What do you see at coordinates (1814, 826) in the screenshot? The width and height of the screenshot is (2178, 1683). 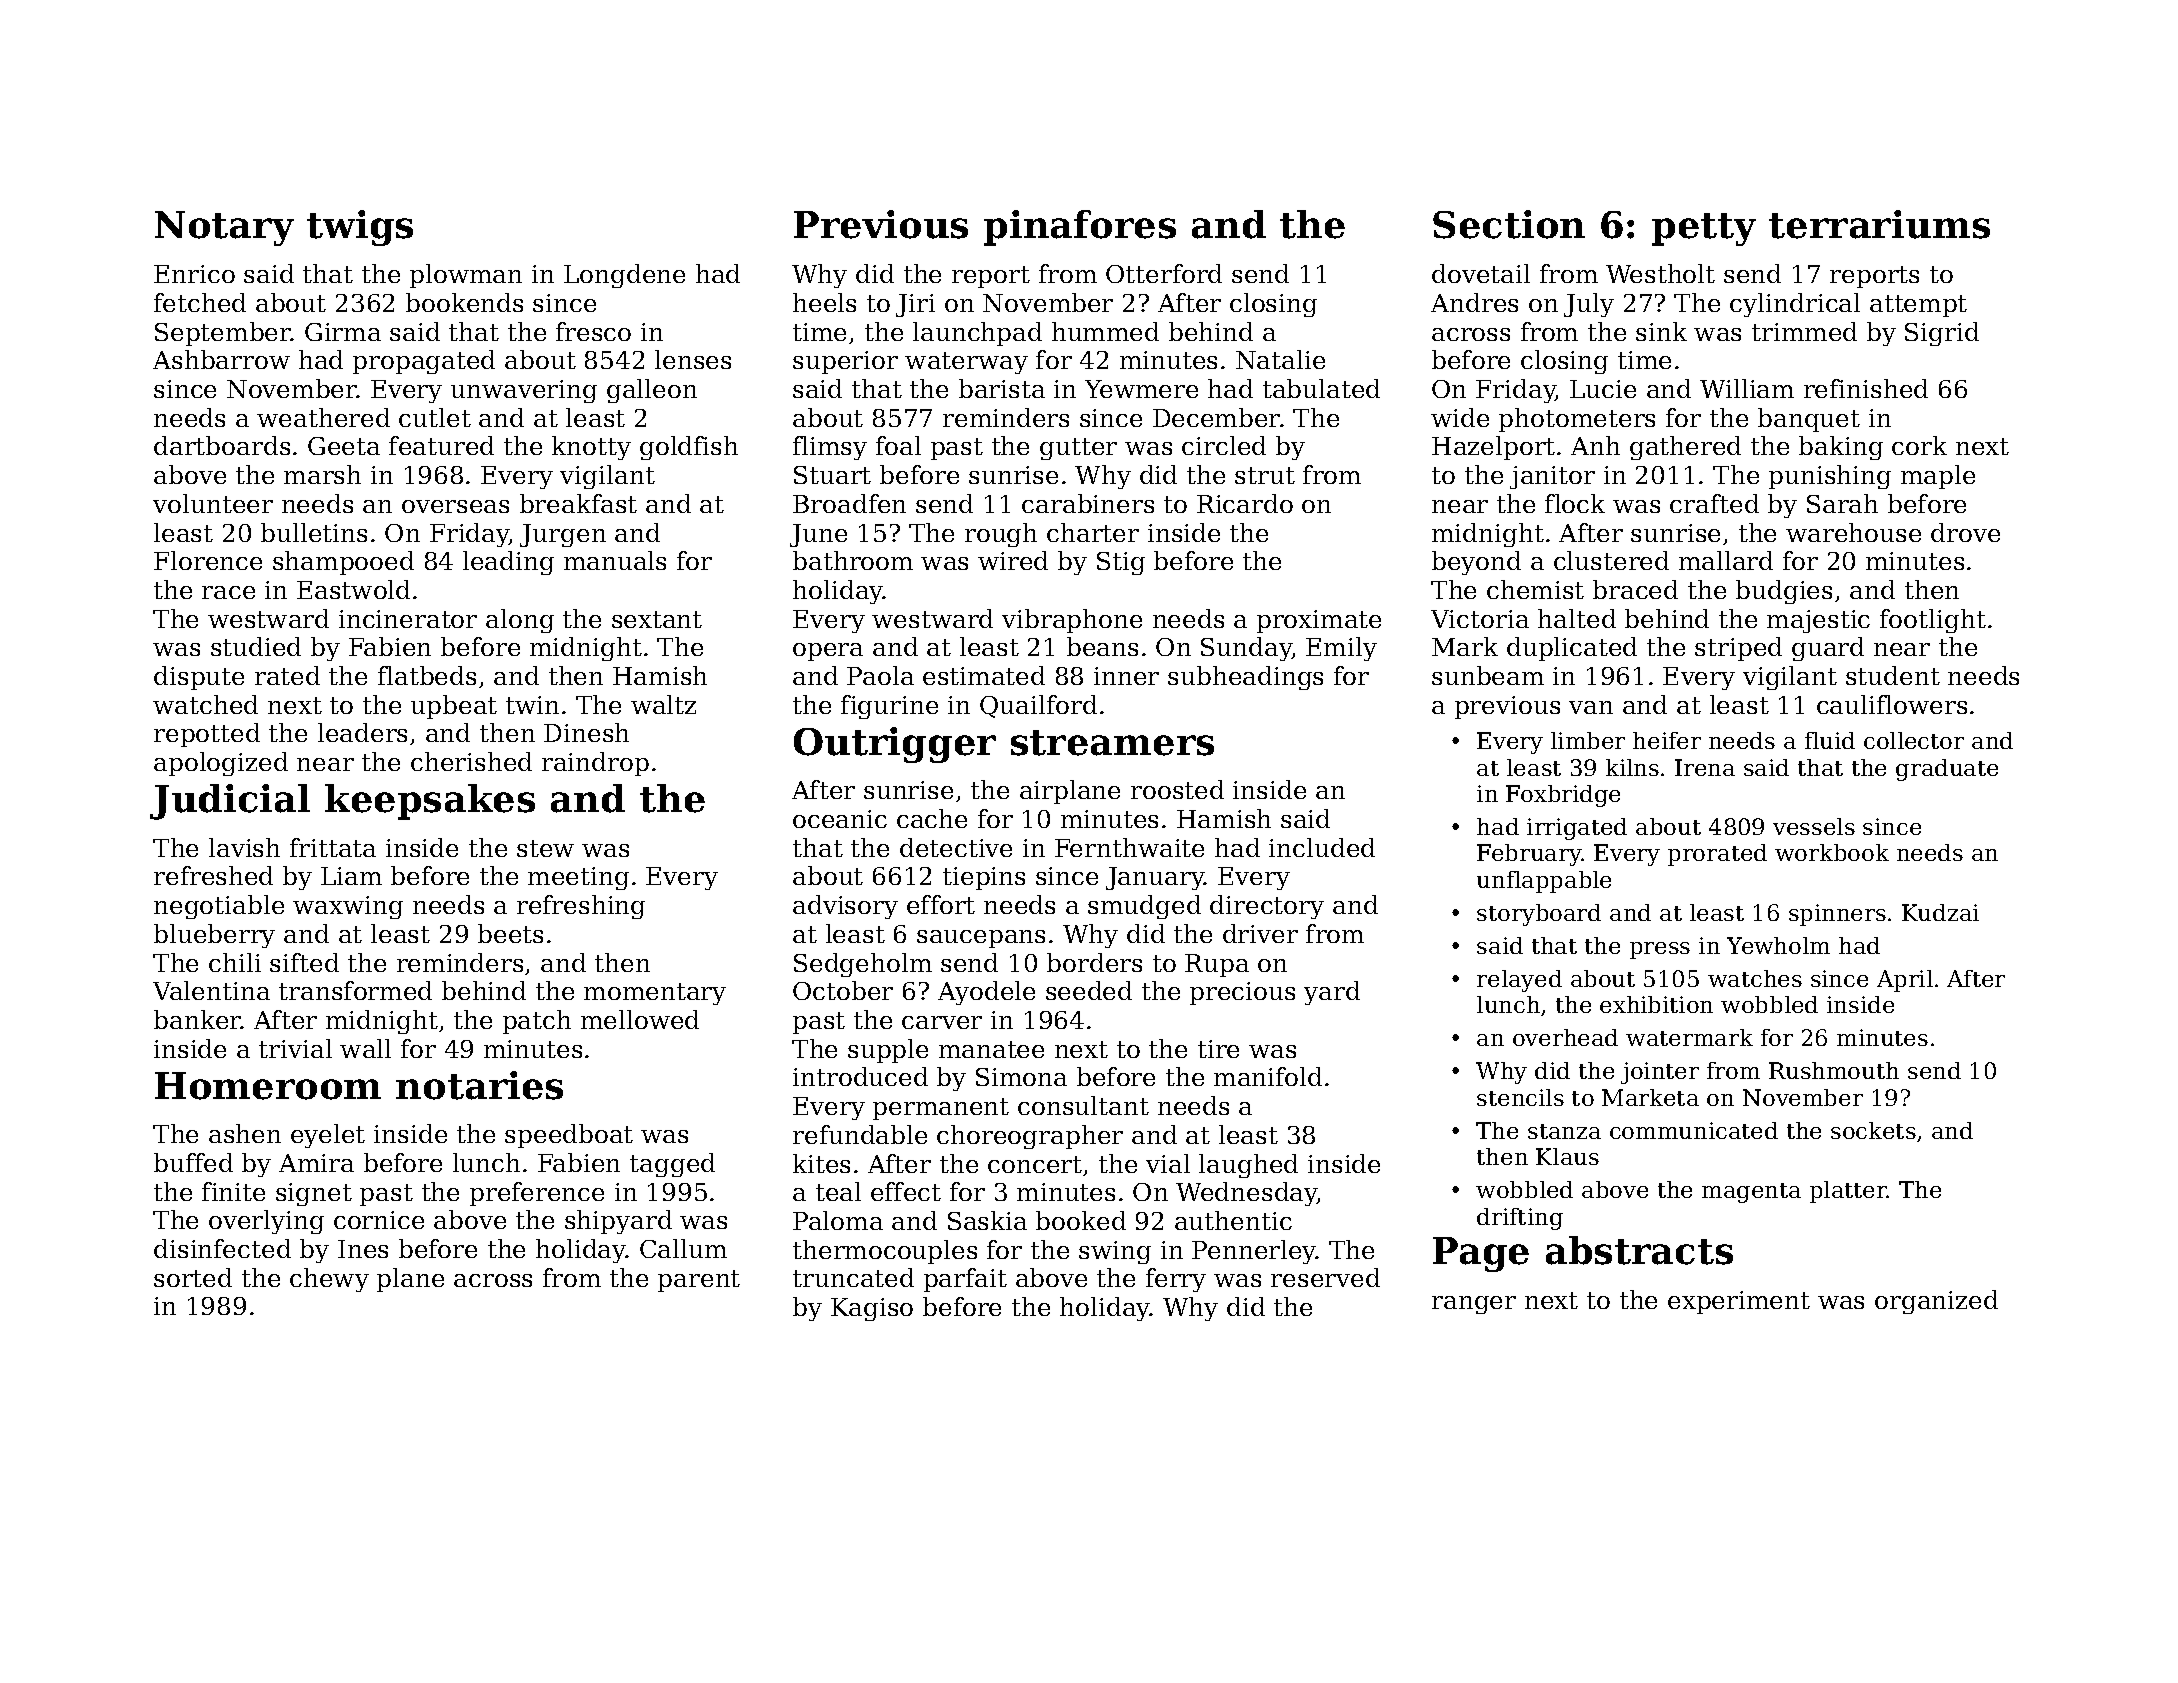 I see `vessels` at bounding box center [1814, 826].
